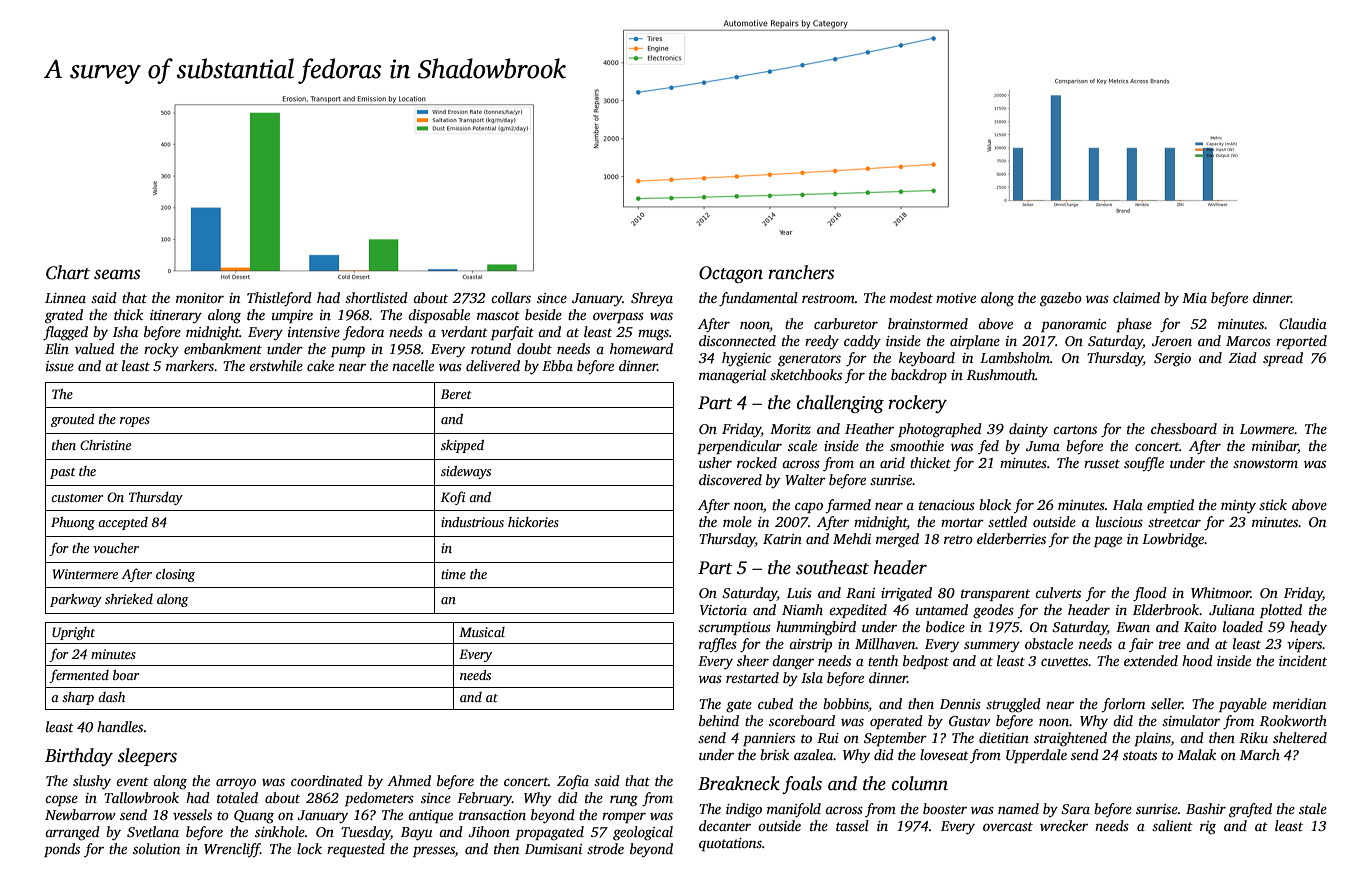  What do you see at coordinates (1267, 429) in the image?
I see `Lowmere` at bounding box center [1267, 429].
